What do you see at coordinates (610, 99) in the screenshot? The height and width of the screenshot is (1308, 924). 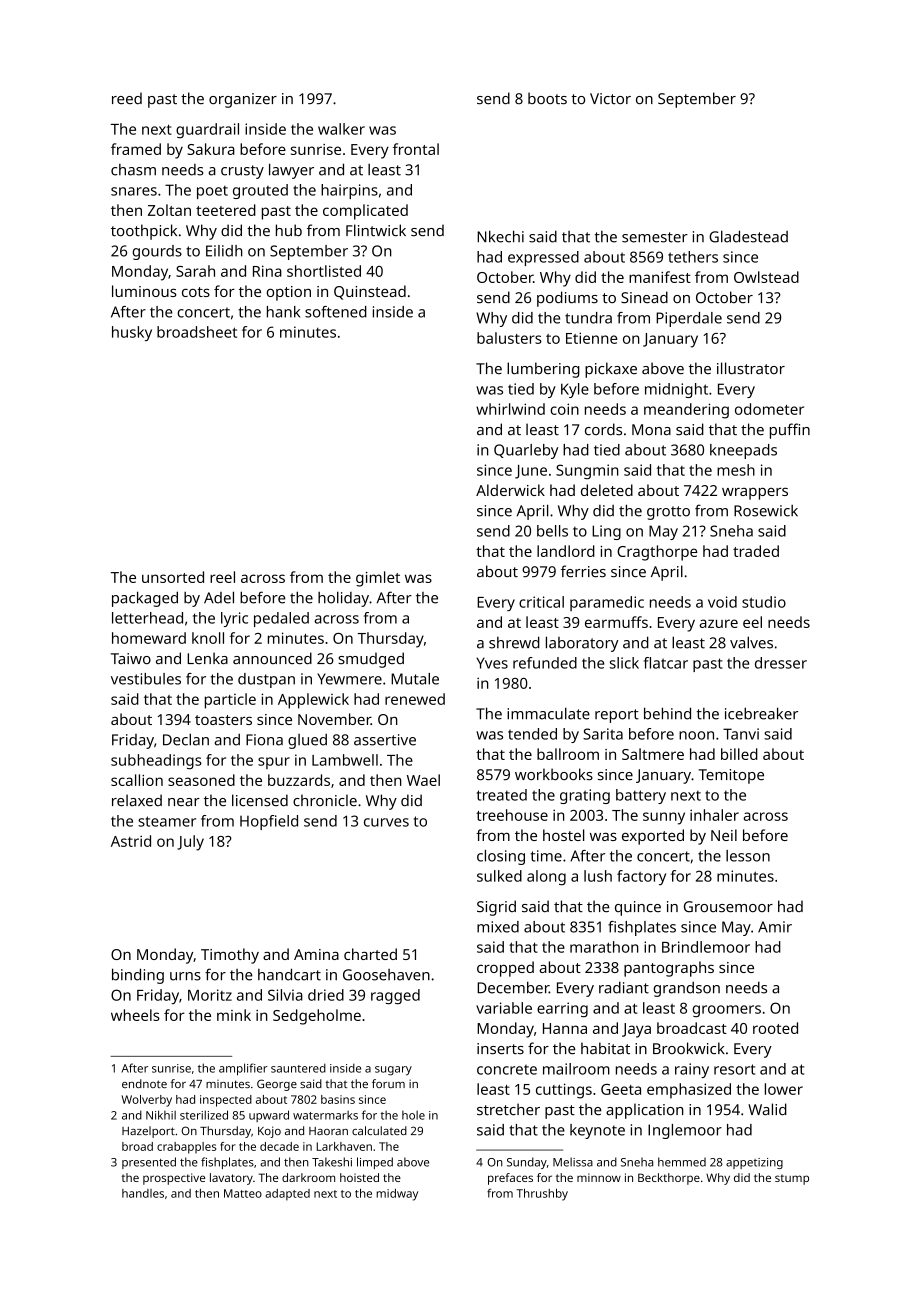 I see `Victor` at bounding box center [610, 99].
